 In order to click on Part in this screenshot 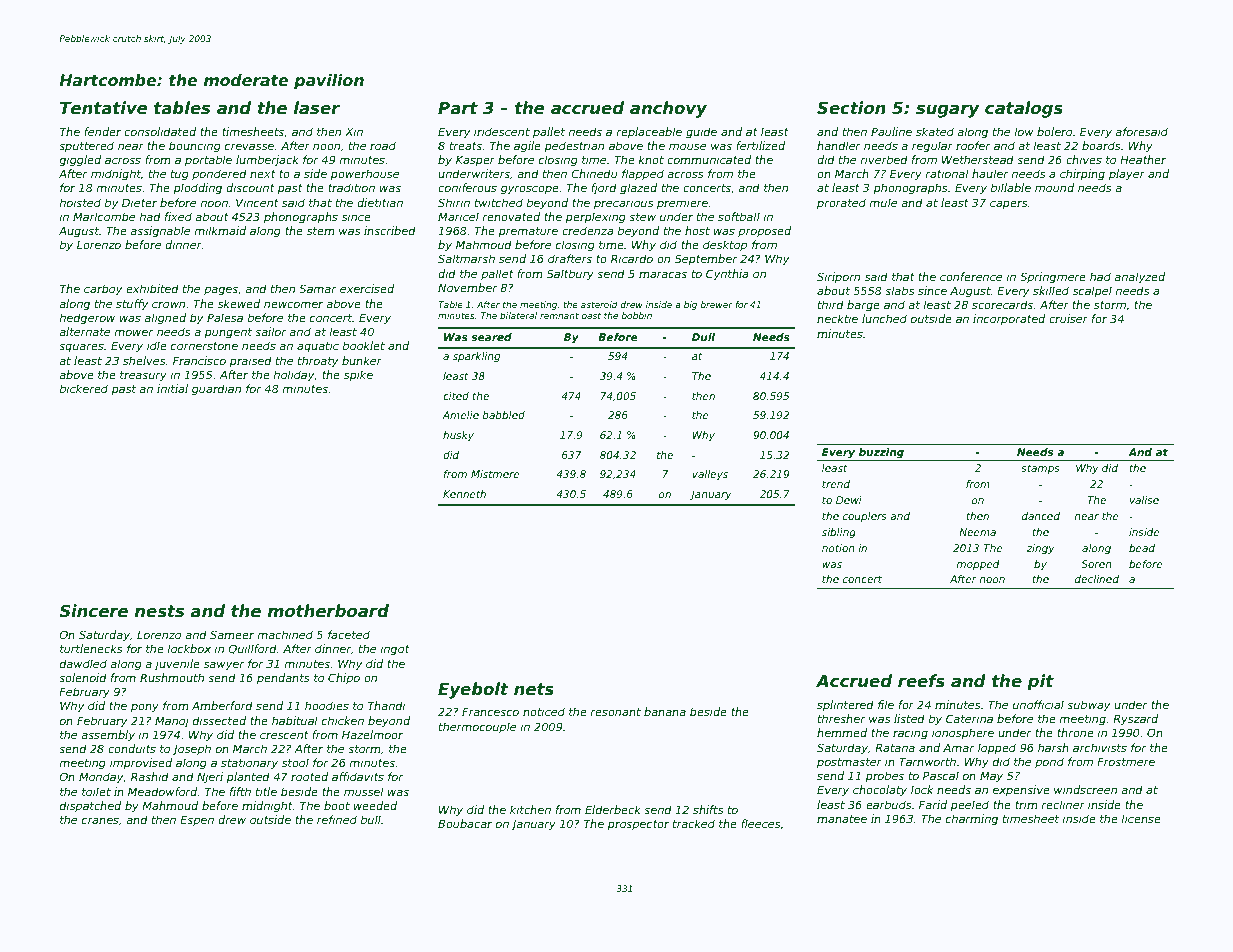, I will do `click(458, 108)`.
